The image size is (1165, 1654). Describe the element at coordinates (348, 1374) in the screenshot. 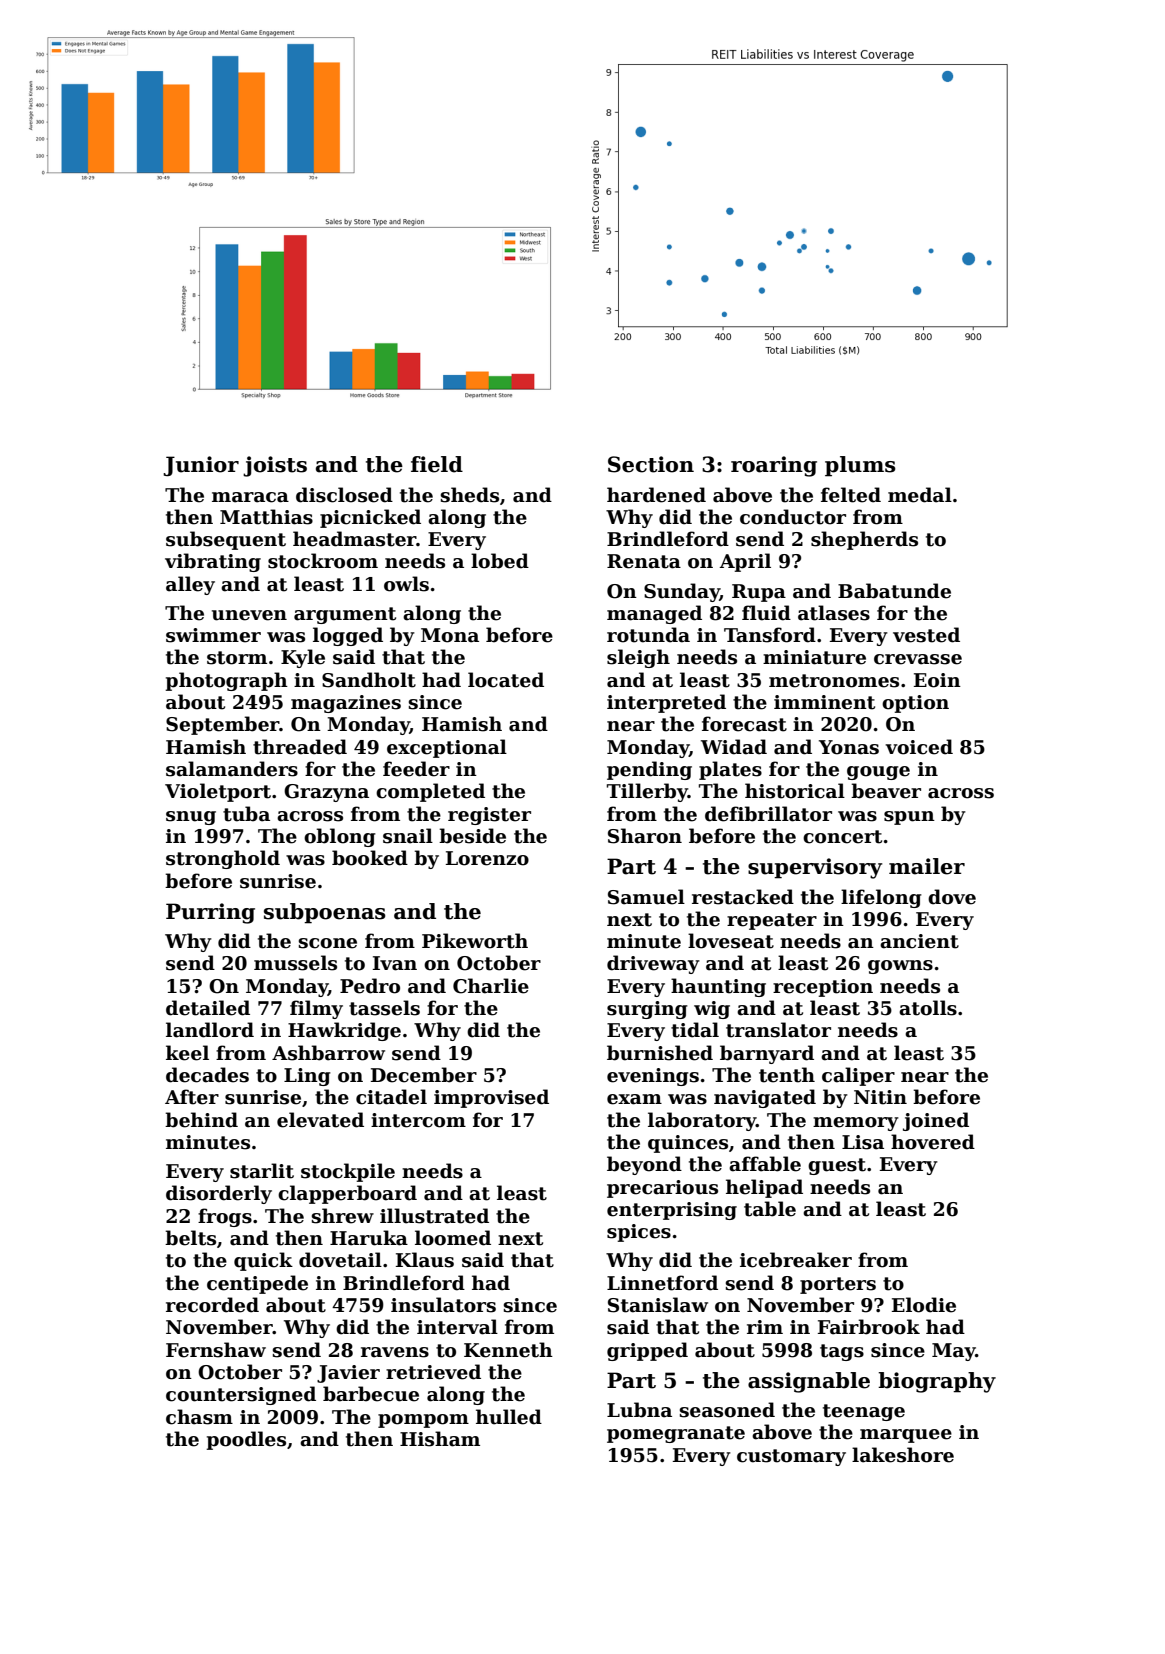

I see `Javier` at that location.
